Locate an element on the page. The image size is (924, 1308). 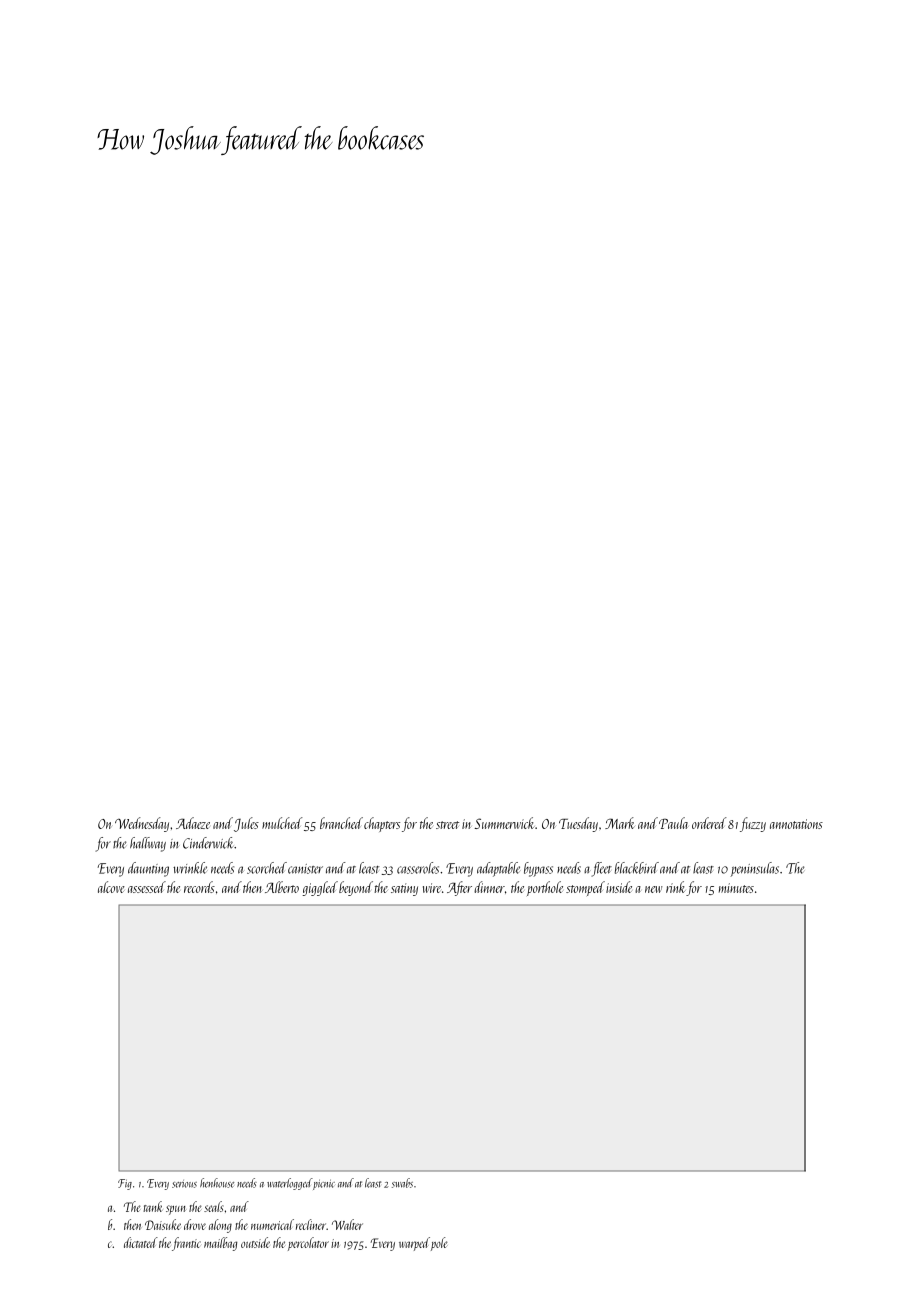
Walter is located at coordinates (347, 1224).
